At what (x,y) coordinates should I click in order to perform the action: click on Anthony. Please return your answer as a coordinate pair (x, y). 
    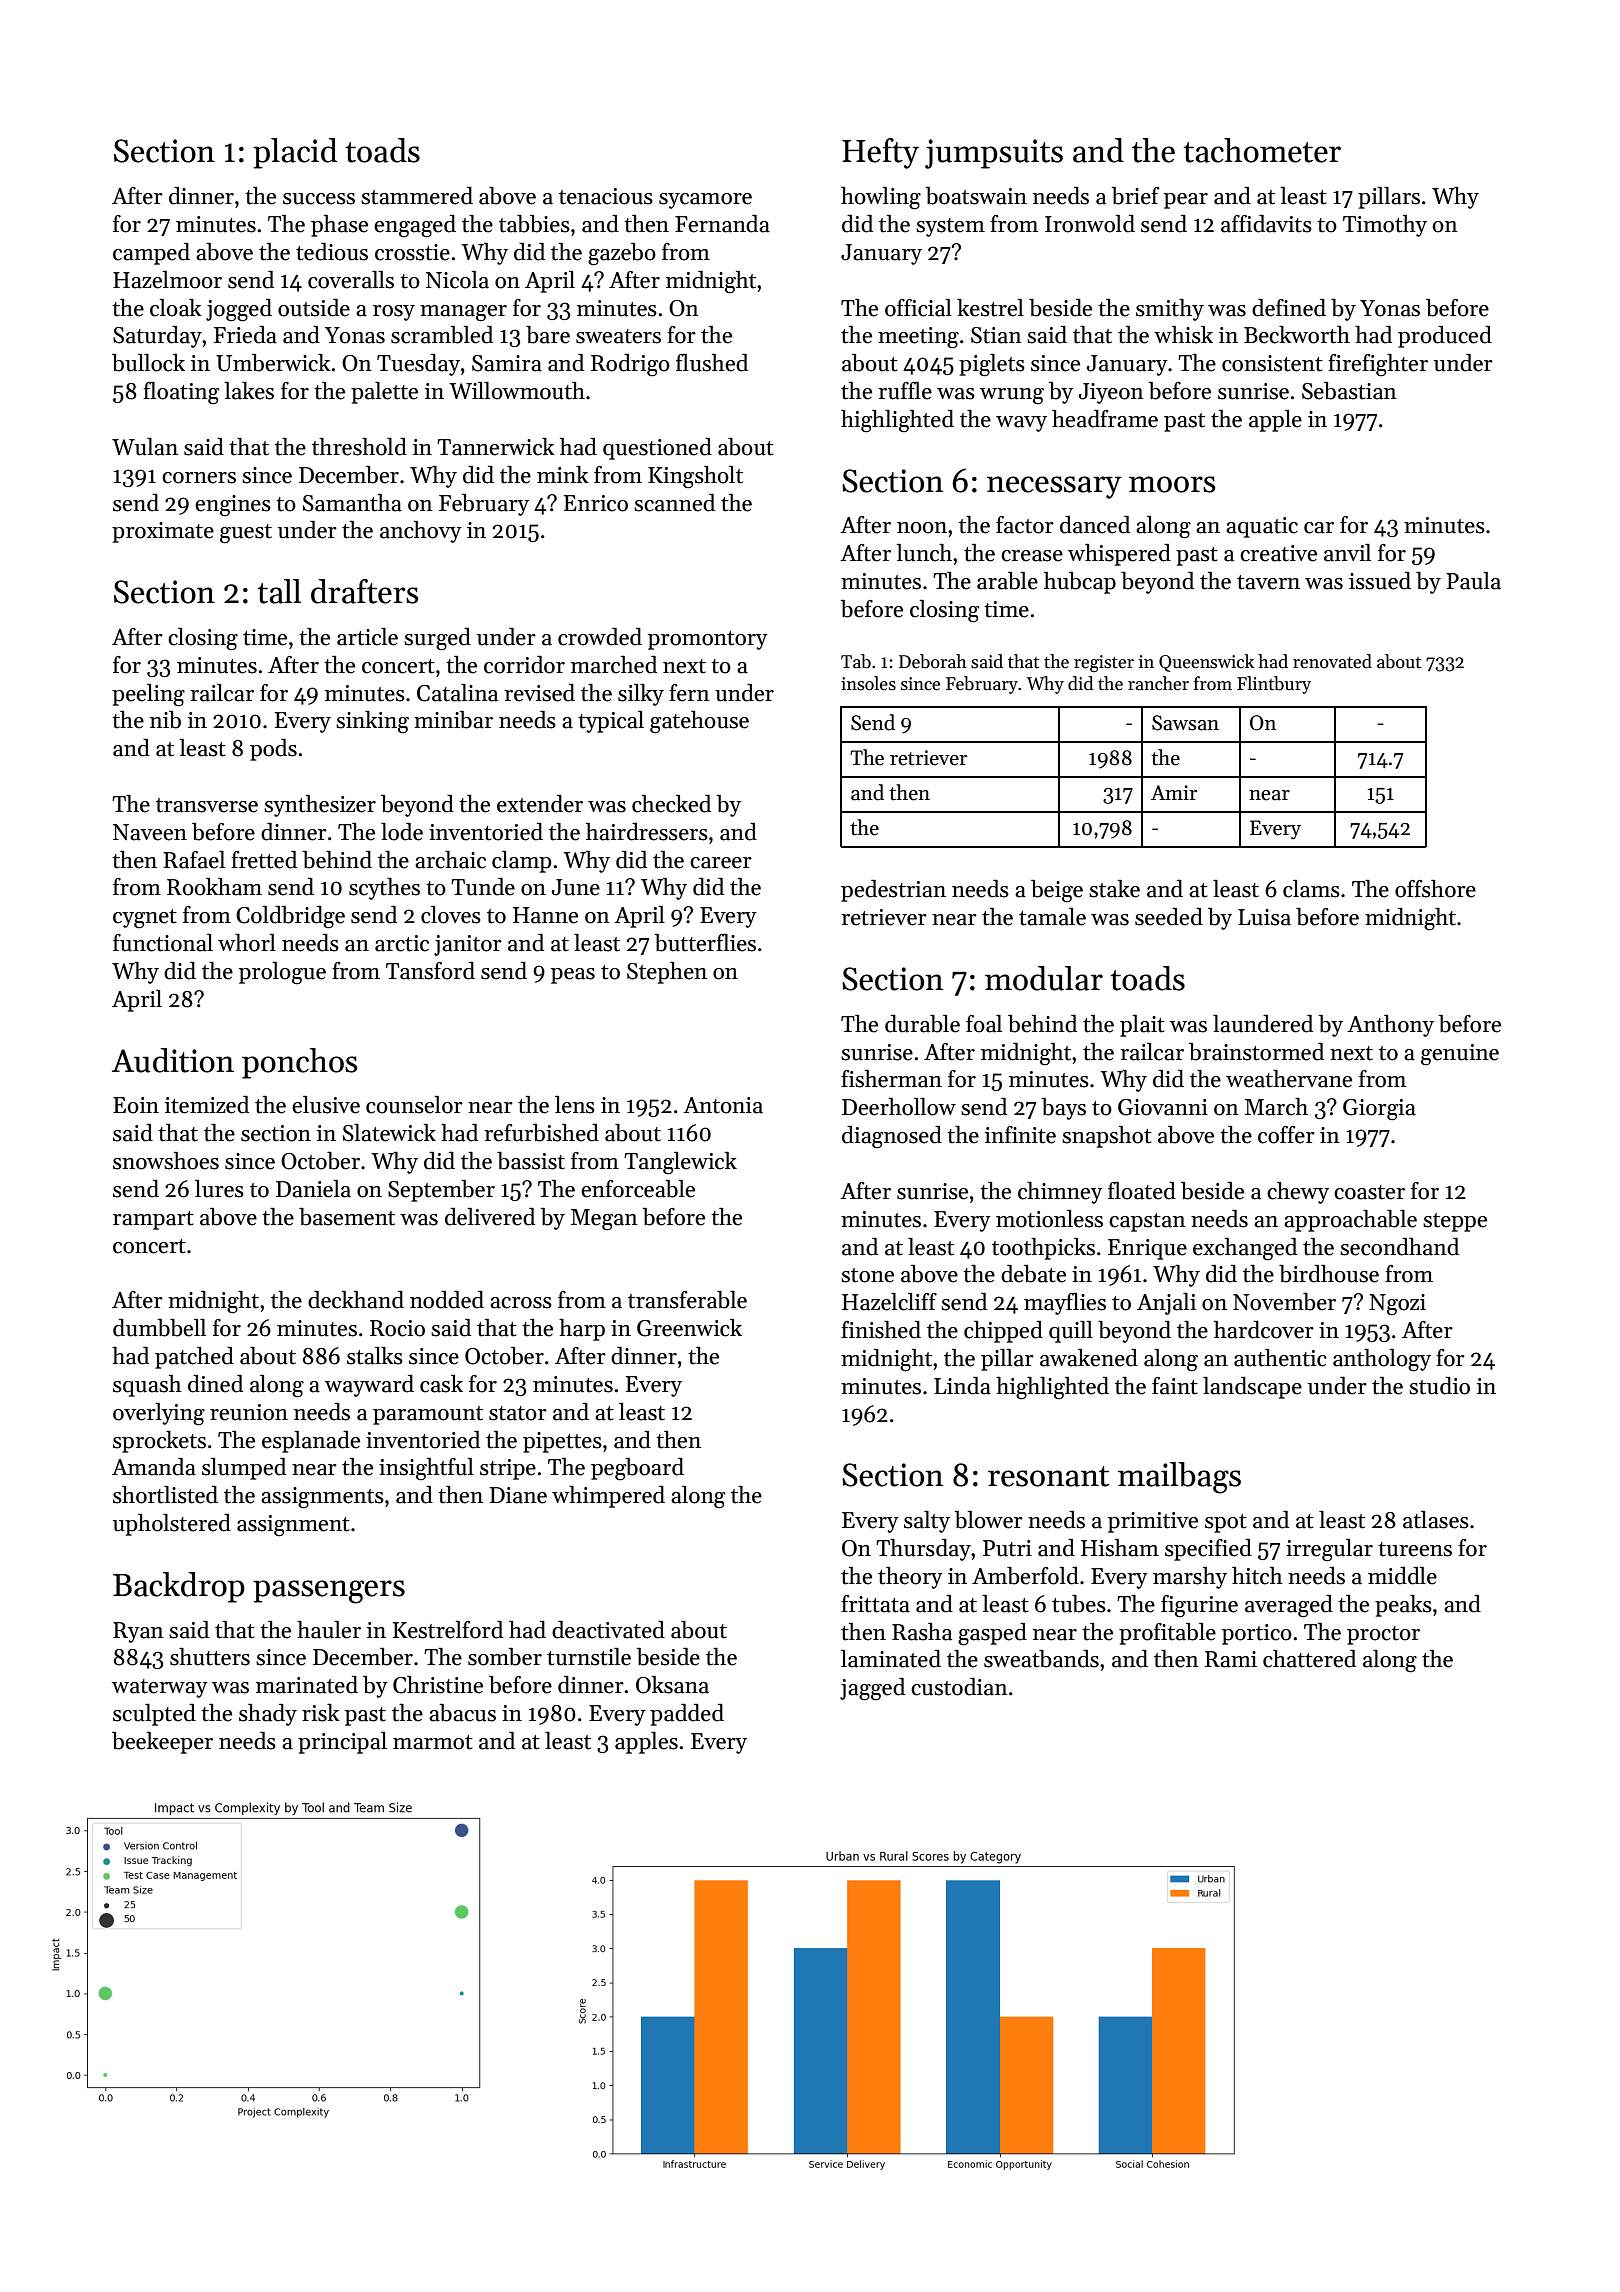
    Looking at the image, I should click on (1390, 1026).
